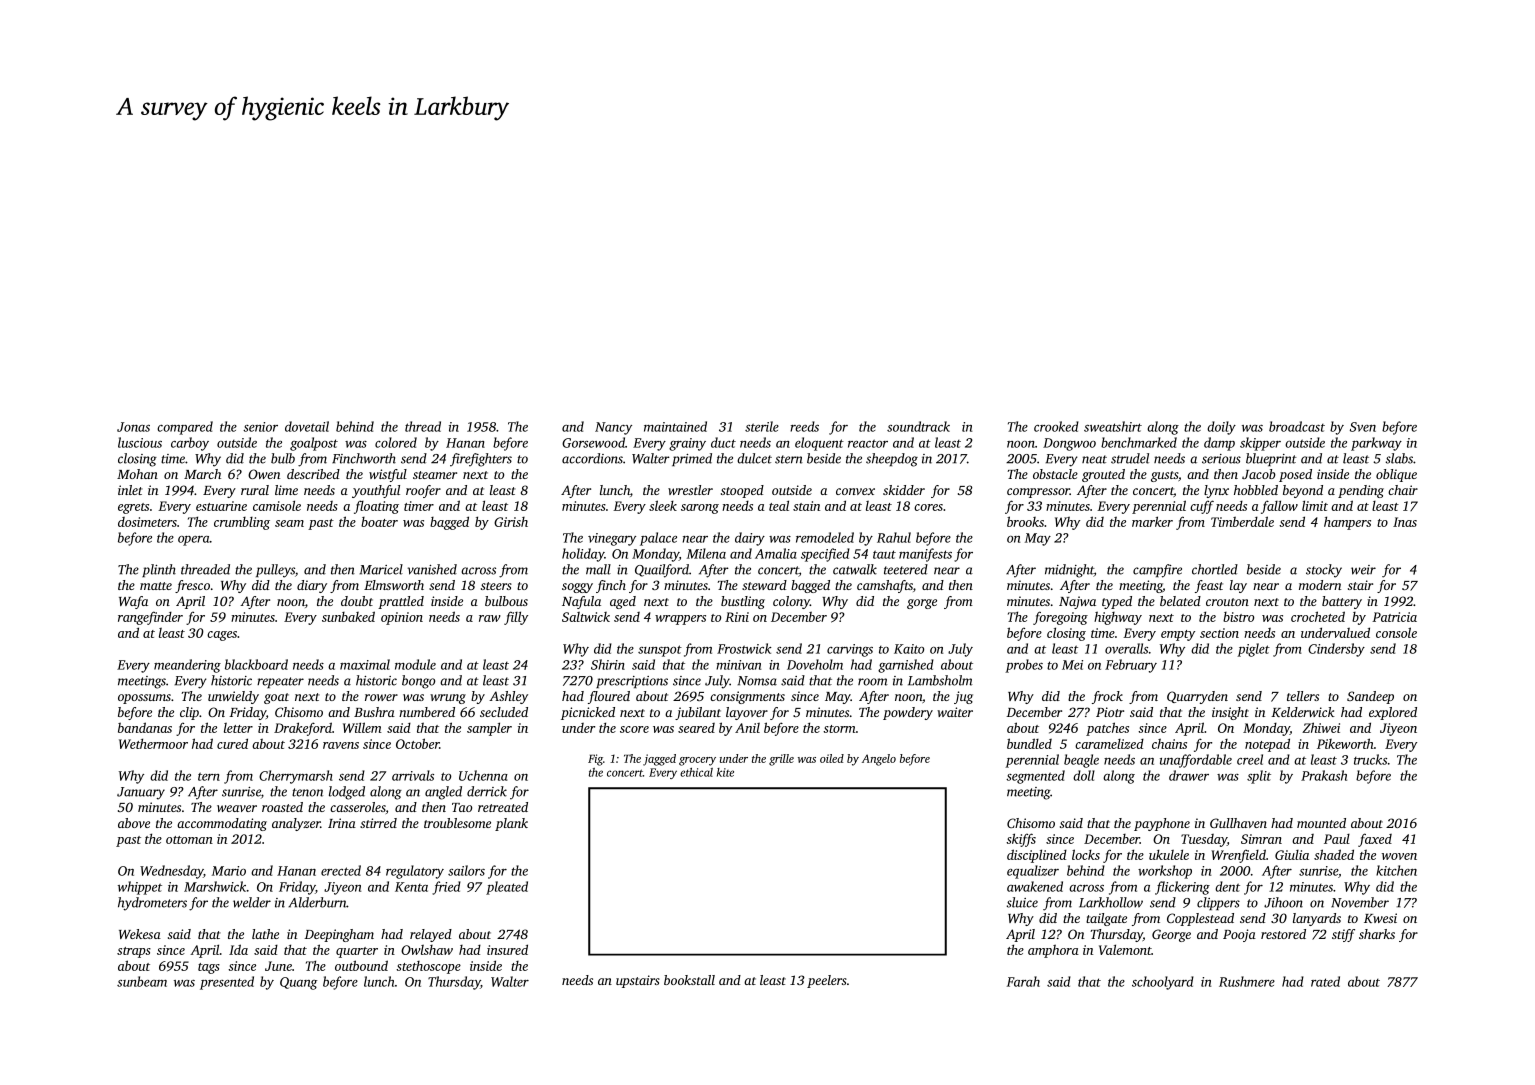 This document has width=1535, height=1085. I want to click on Nancy, so click(613, 428).
